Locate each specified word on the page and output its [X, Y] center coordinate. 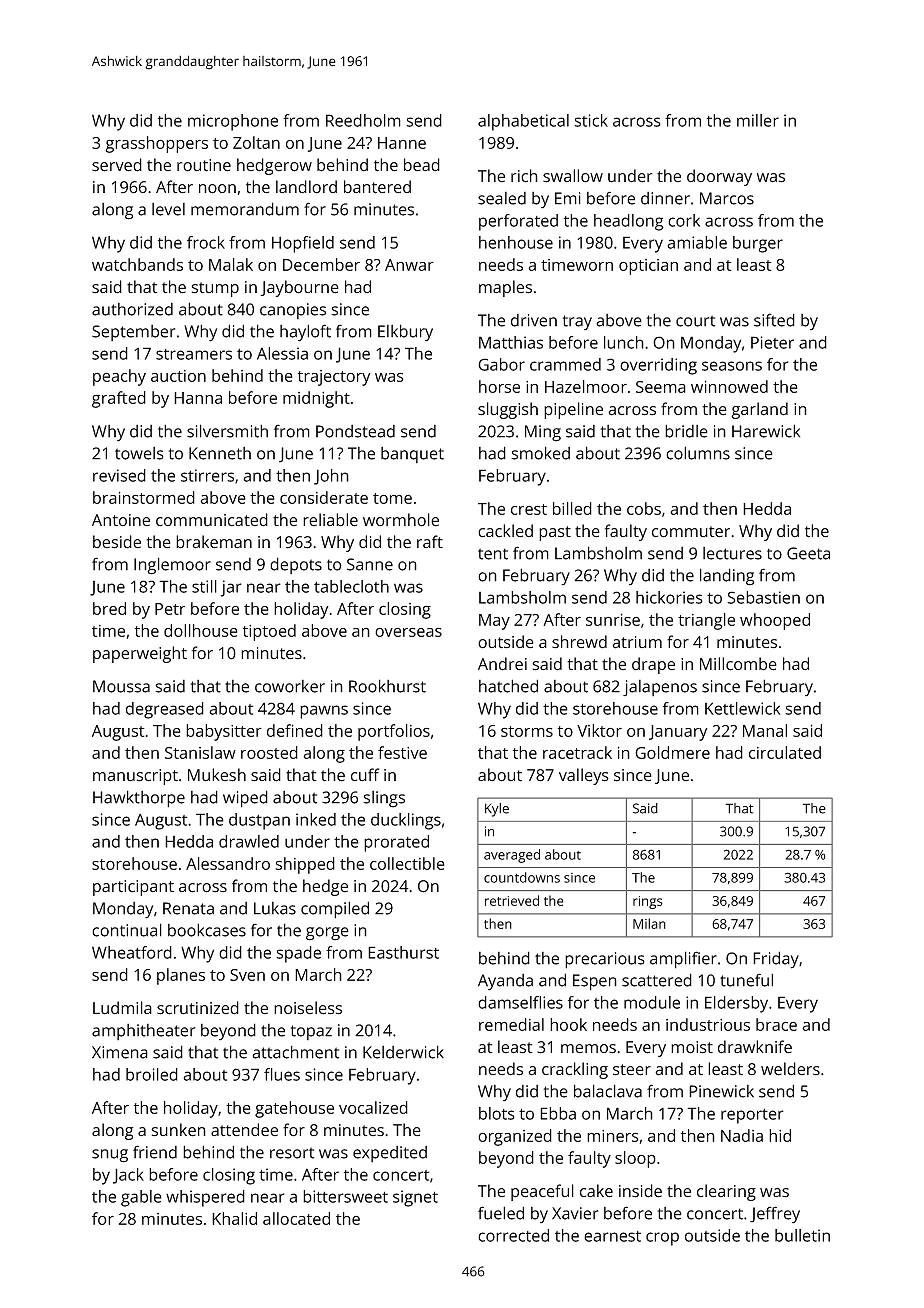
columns [698, 453]
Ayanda [505, 982]
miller [758, 120]
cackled [505, 531]
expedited [390, 1154]
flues [282, 1074]
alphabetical [523, 122]
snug [110, 1156]
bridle [686, 431]
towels [139, 453]
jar [231, 588]
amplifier [683, 960]
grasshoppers [156, 144]
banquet [412, 455]
